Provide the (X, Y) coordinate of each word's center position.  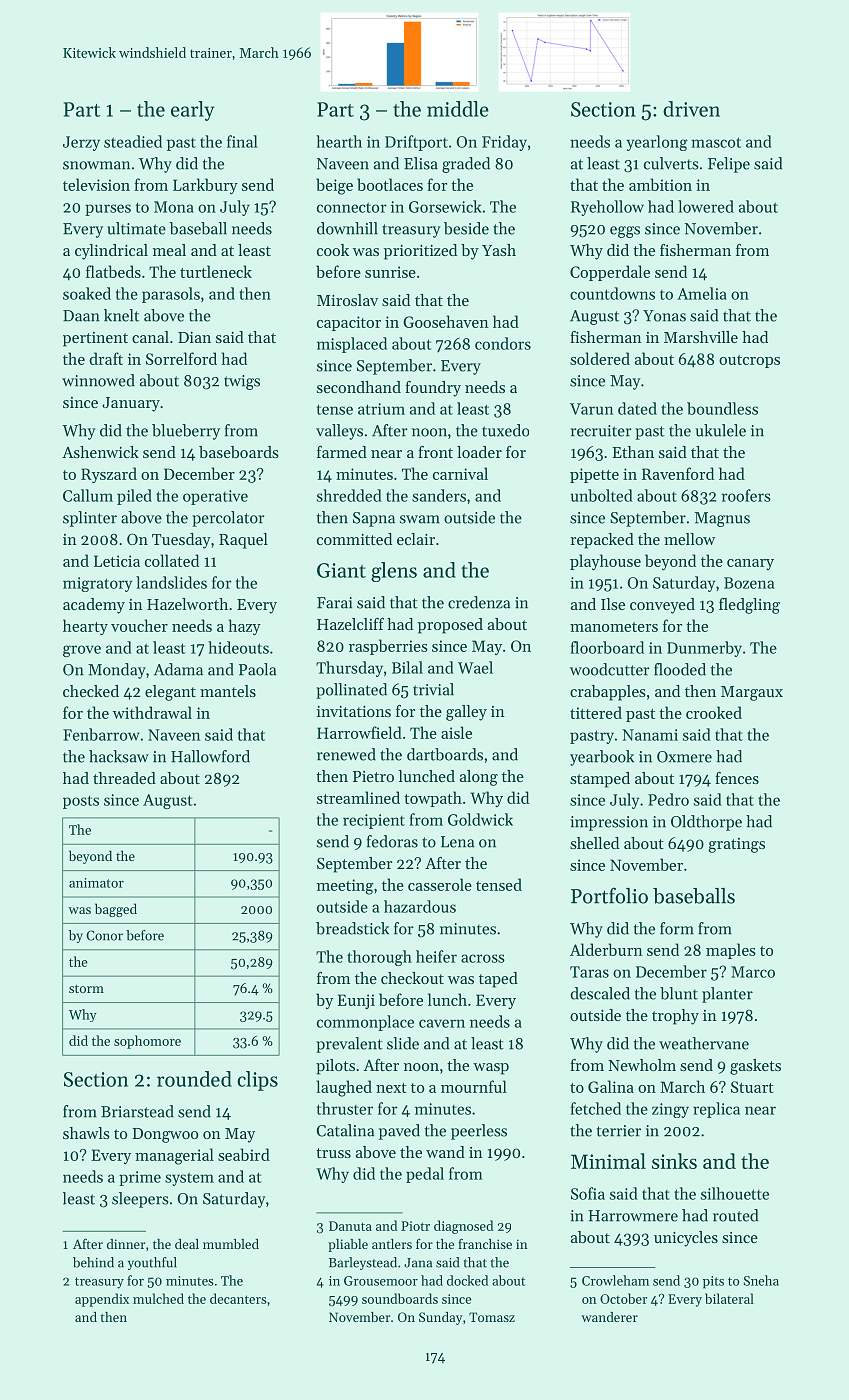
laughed (344, 1088)
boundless (722, 408)
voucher (139, 625)
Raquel (243, 541)
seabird (244, 1154)
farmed (342, 452)
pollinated (351, 691)
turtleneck (216, 271)
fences (737, 778)
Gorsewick (445, 206)
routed (735, 1215)
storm (86, 988)
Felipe (729, 165)
